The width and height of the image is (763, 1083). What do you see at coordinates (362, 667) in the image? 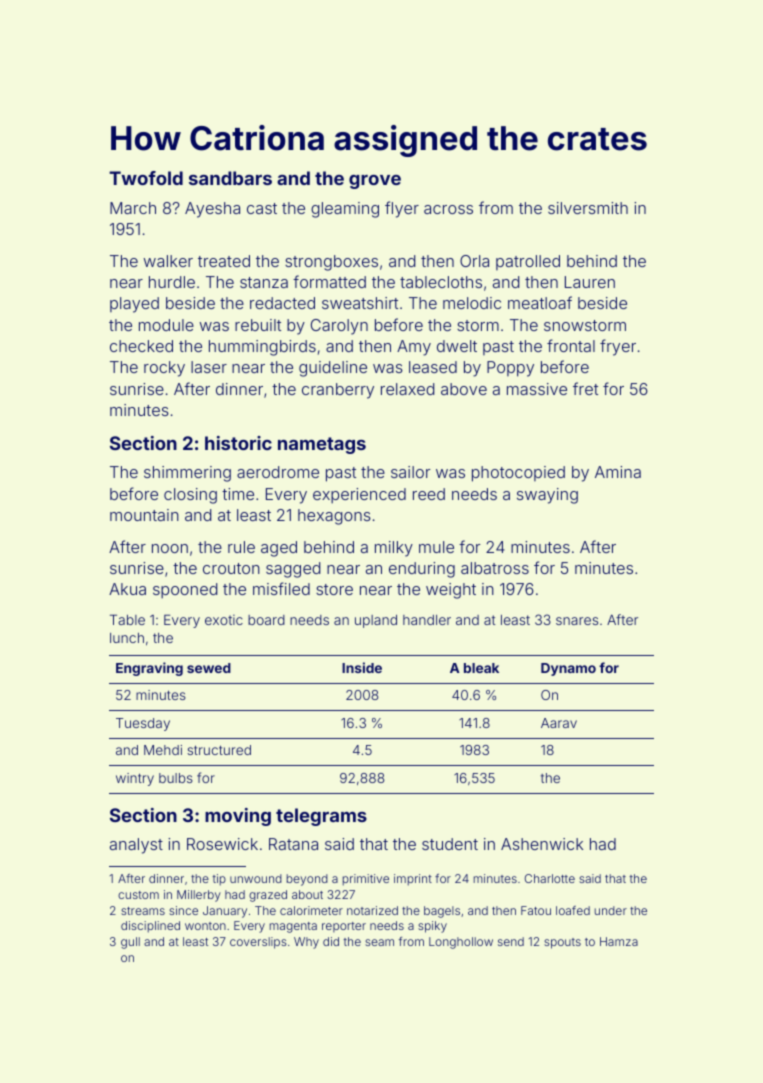
I see `Inside` at bounding box center [362, 667].
